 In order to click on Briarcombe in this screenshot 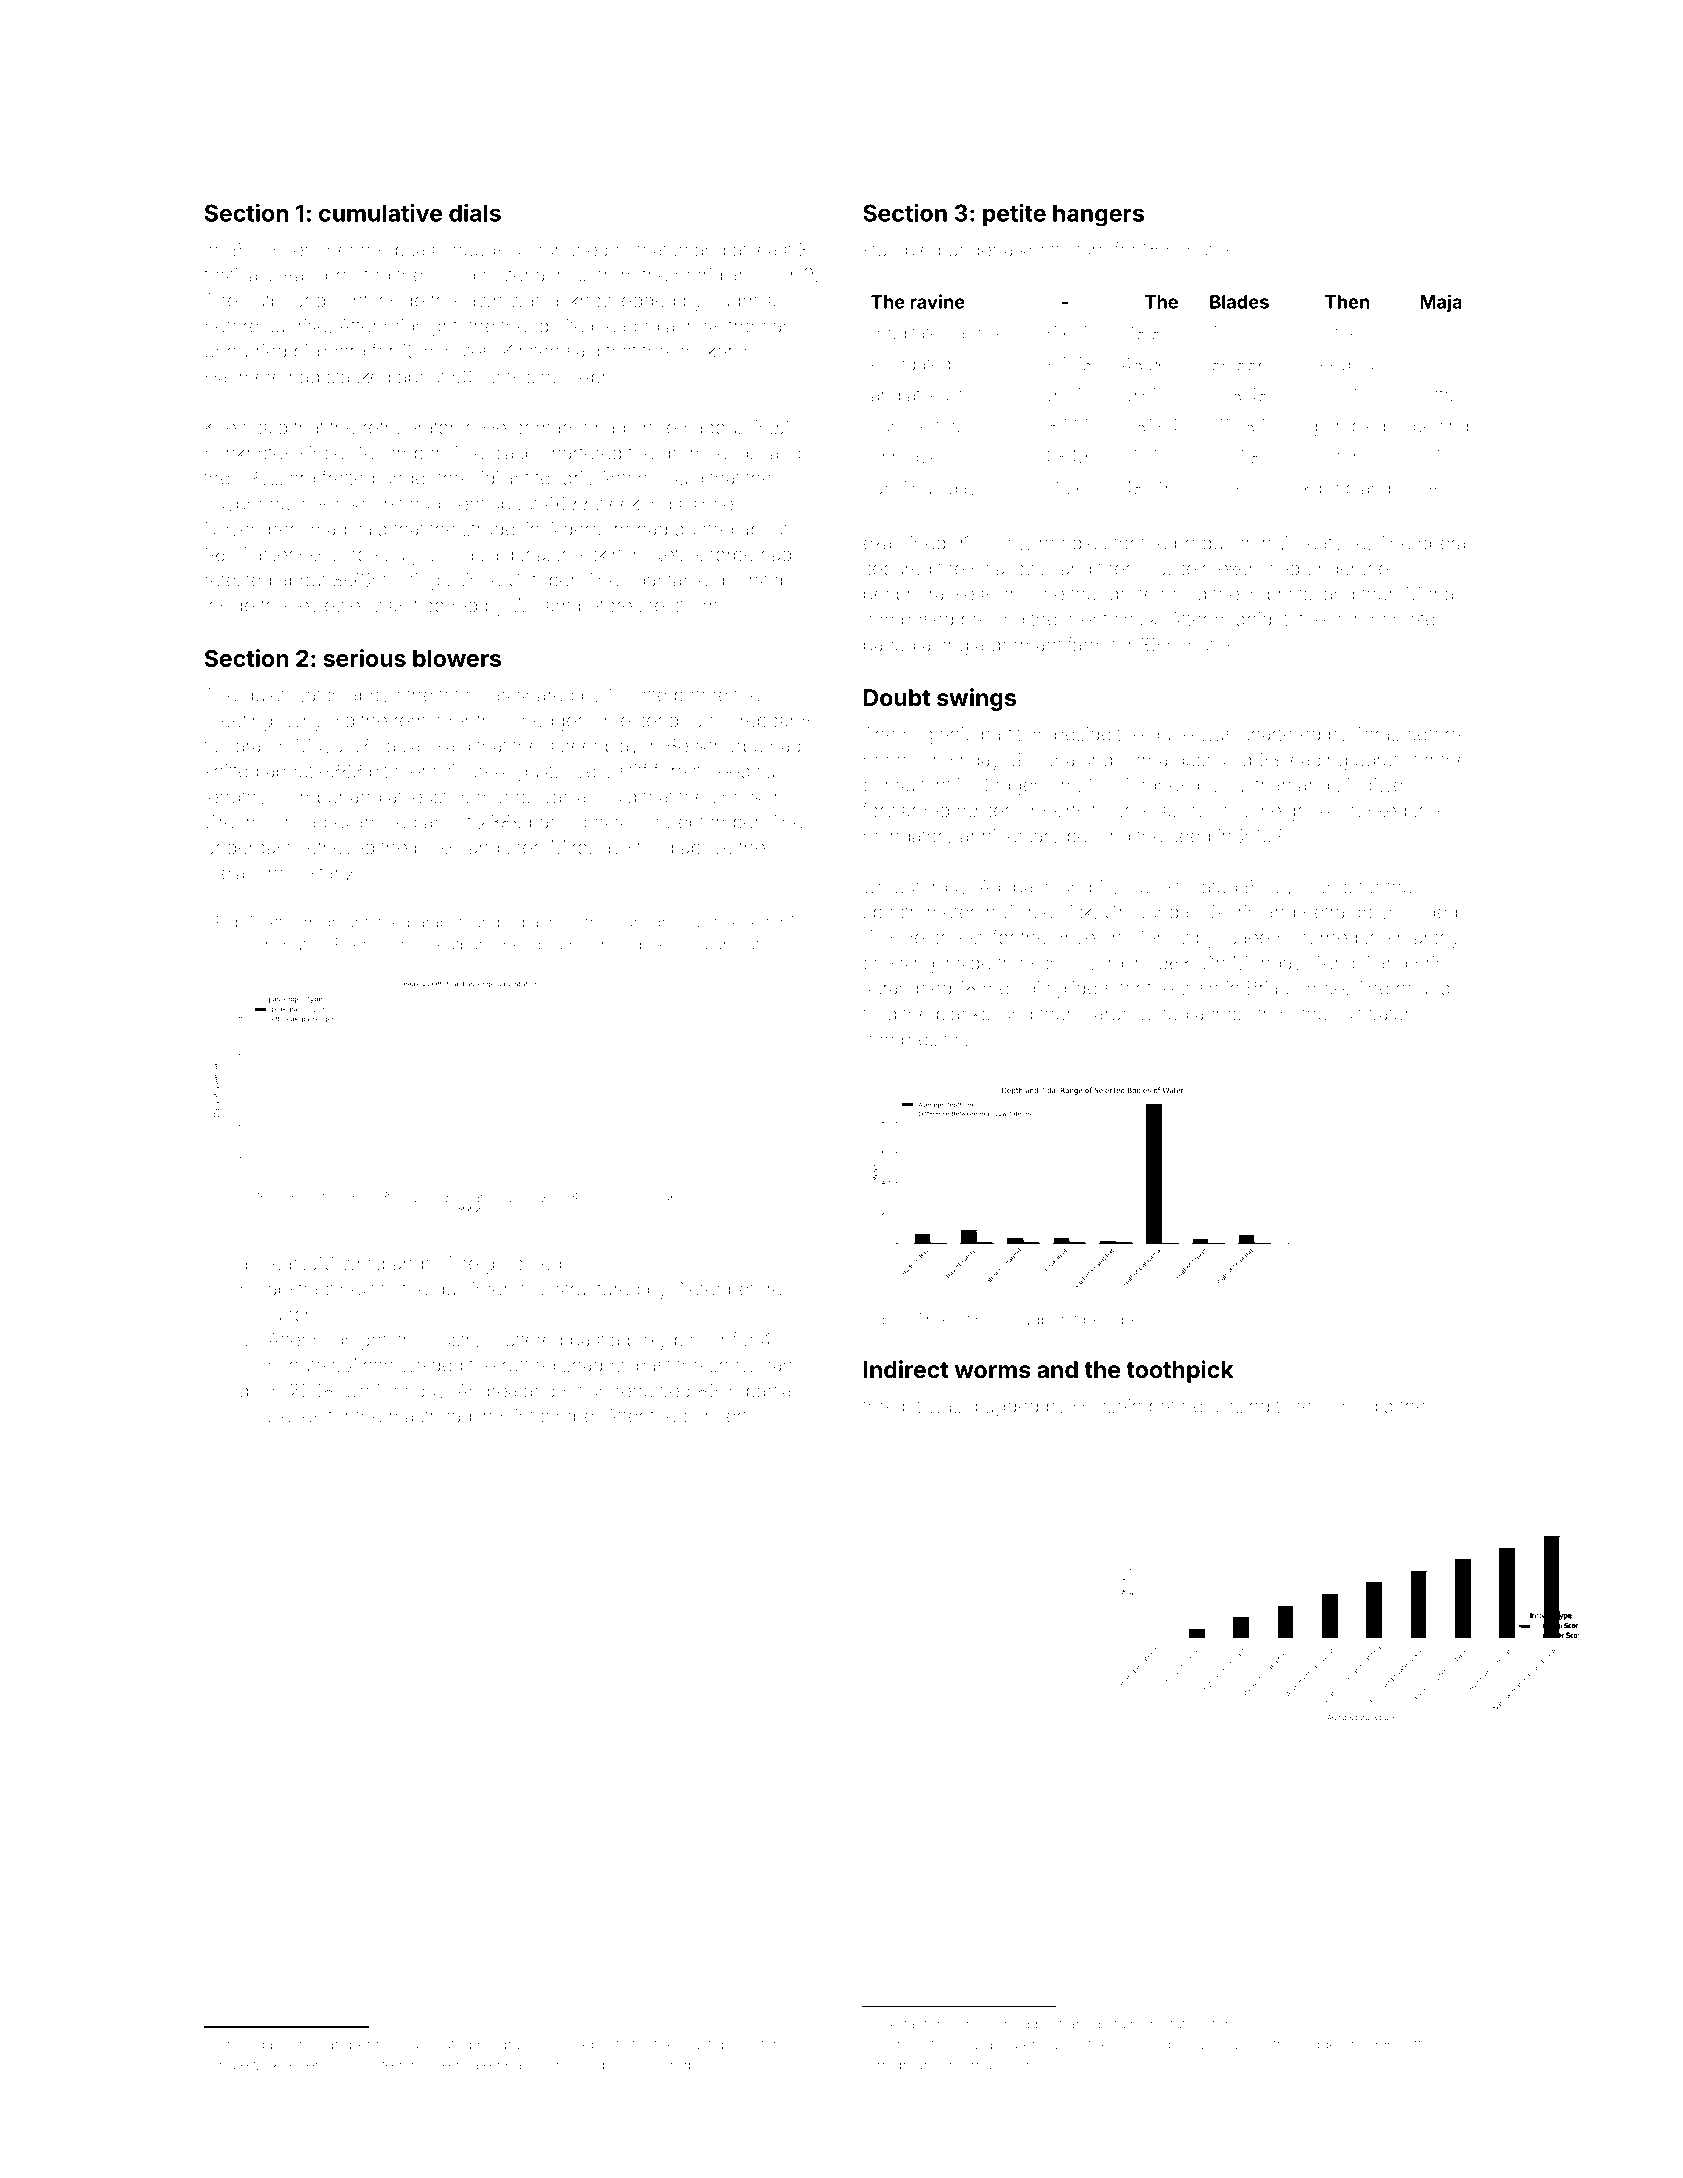, I will do `click(1296, 988)`.
